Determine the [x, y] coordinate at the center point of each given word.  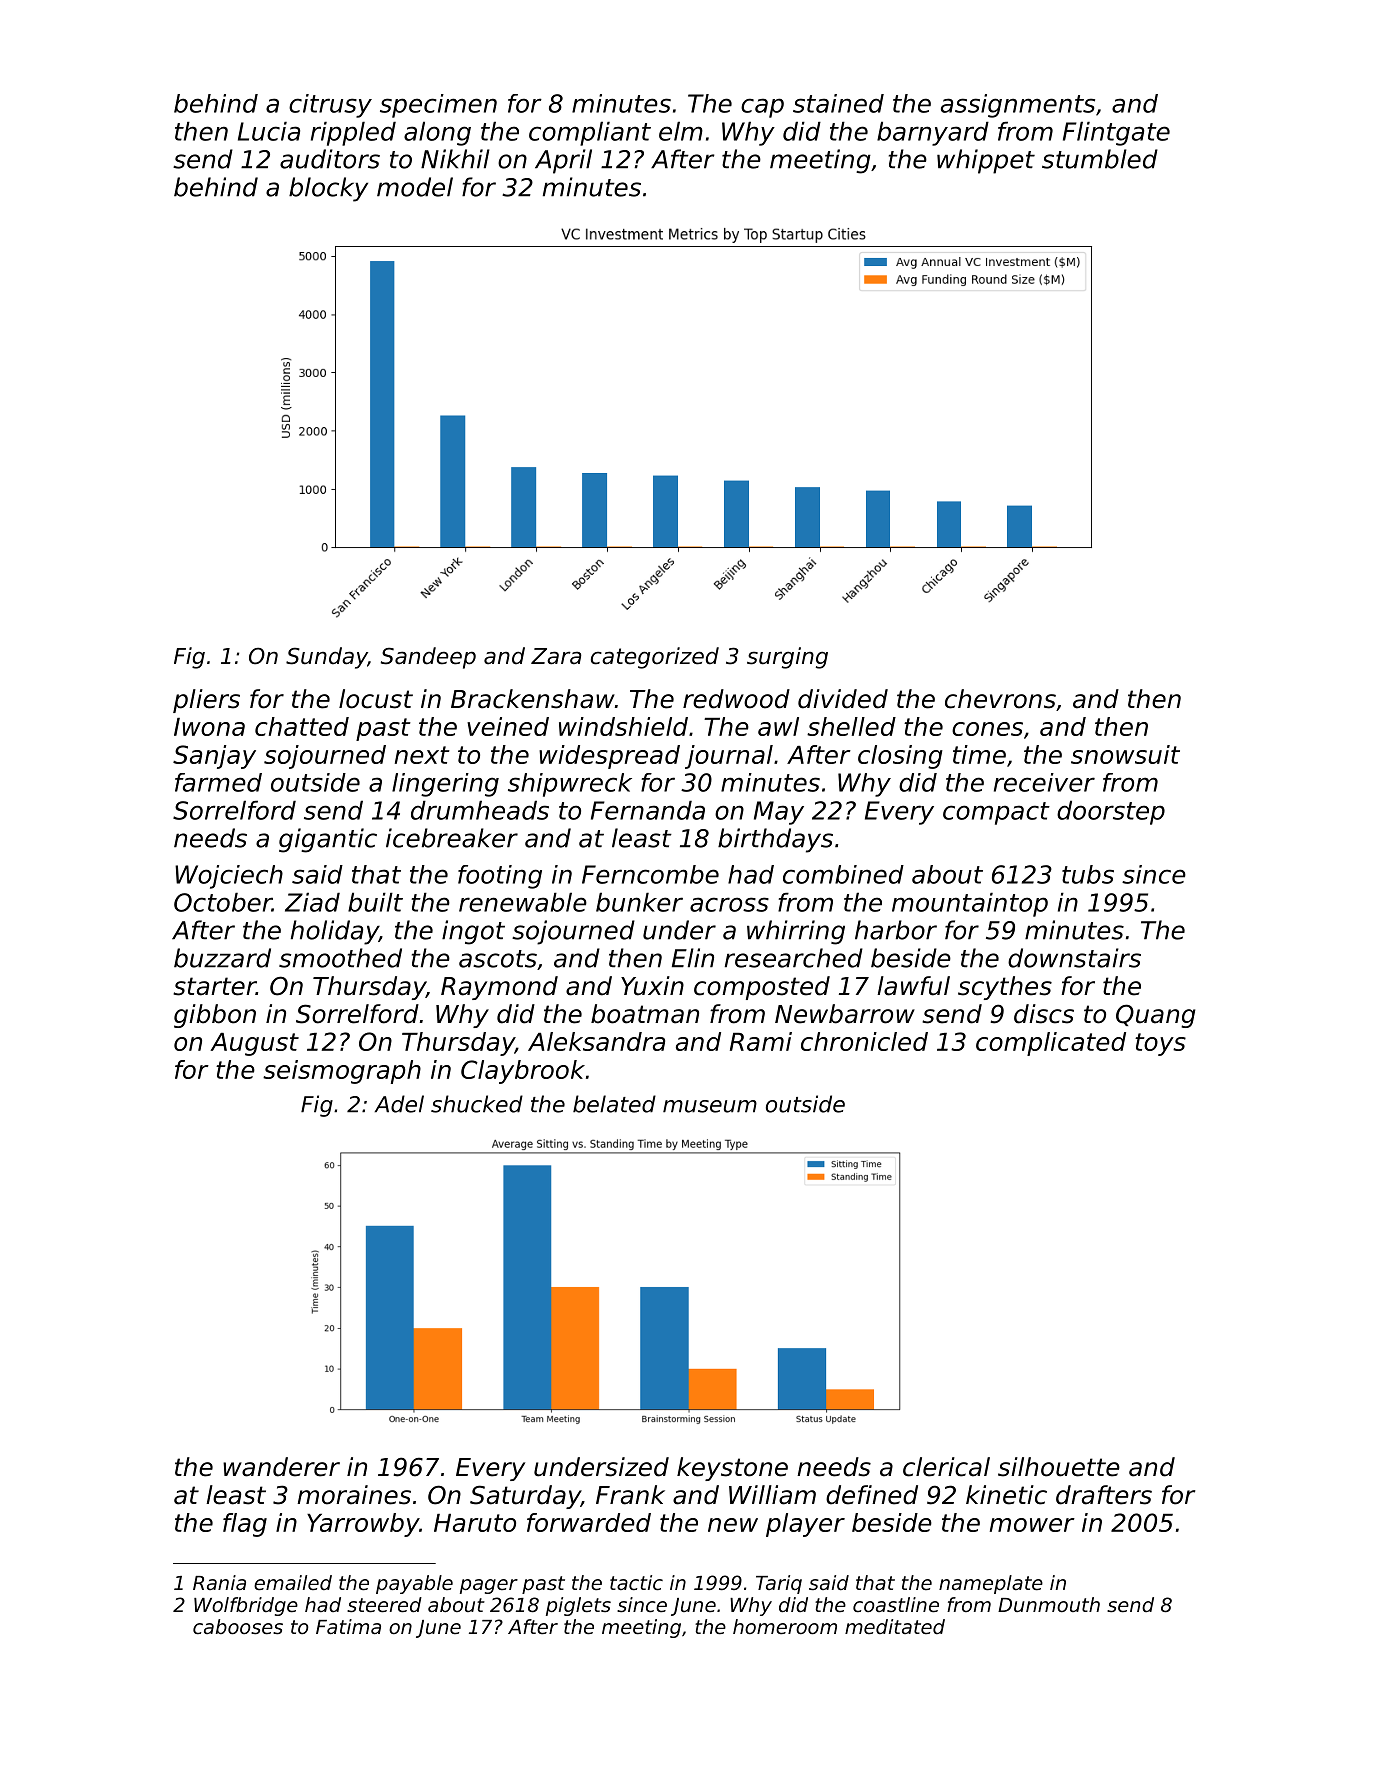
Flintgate [1116, 133]
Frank [630, 1495]
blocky [328, 189]
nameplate [991, 1584]
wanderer [281, 1467]
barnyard [933, 133]
